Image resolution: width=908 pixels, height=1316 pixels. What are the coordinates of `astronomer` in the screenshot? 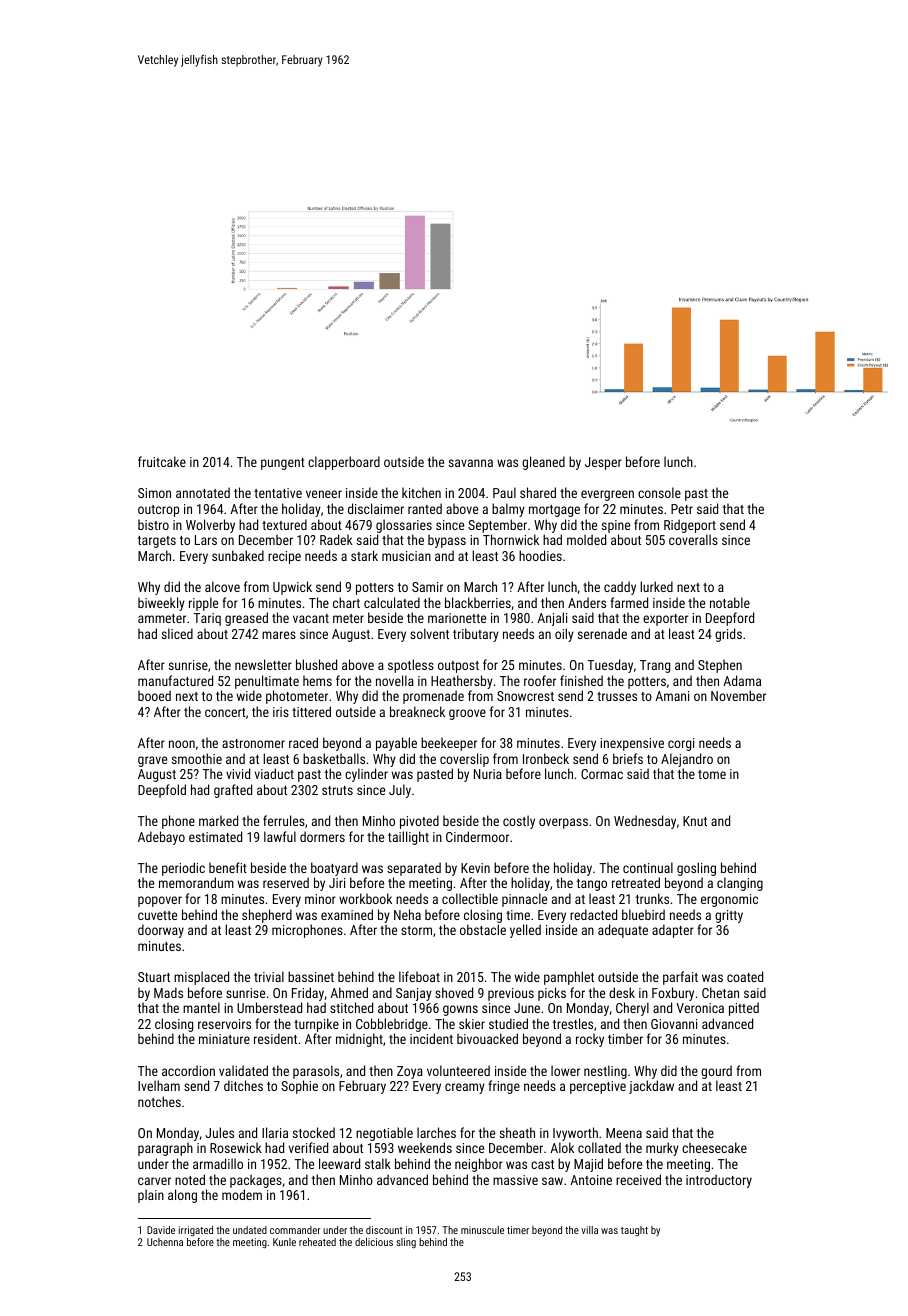 It's located at (253, 743).
